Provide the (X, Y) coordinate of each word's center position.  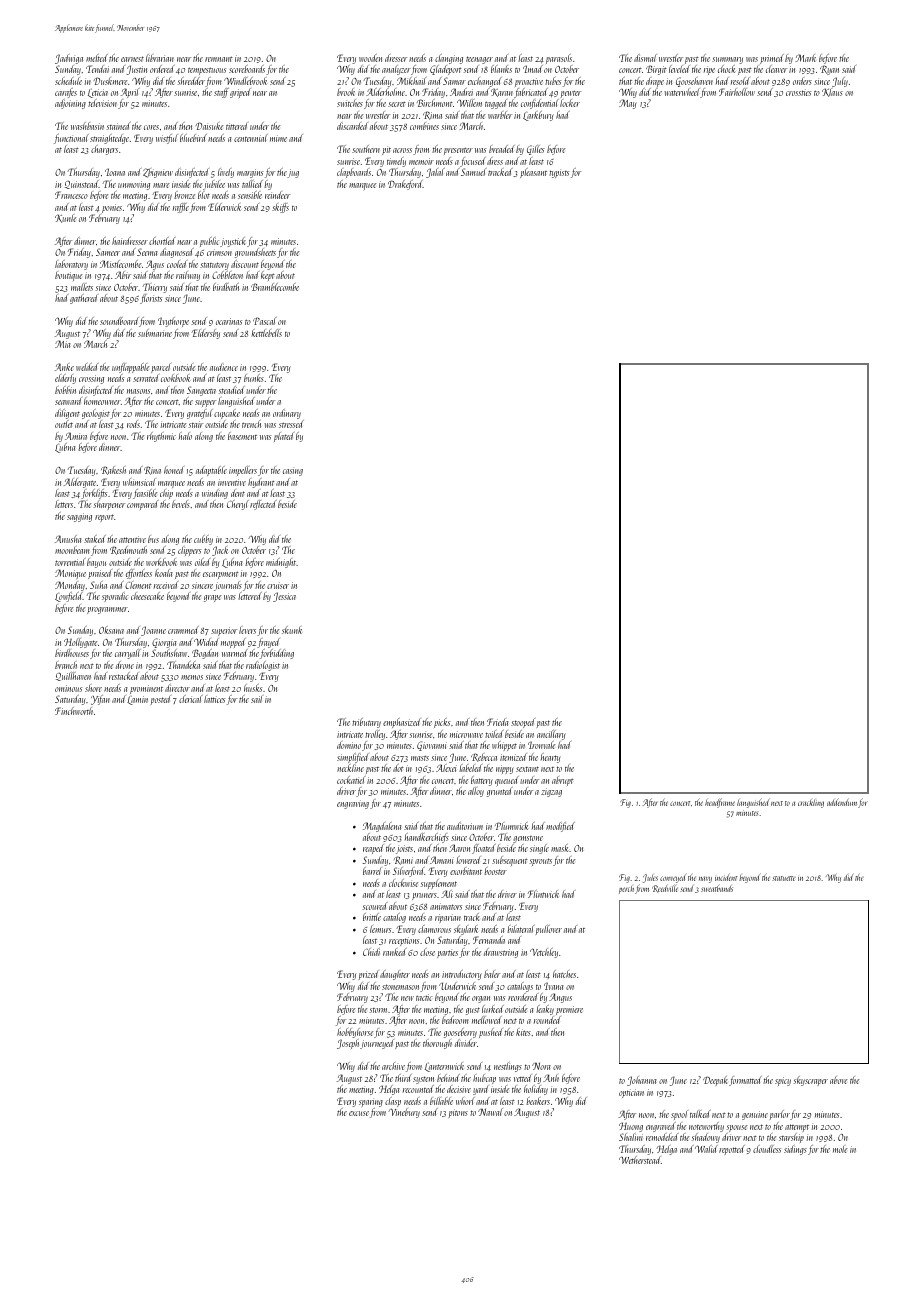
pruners (424, 896)
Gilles (535, 150)
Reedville (665, 888)
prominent (146, 689)
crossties (798, 92)
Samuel (474, 172)
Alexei (446, 768)
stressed (291, 424)
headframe (720, 803)
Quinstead (82, 184)
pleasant (533, 173)
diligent (67, 414)
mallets (82, 287)
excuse (359, 1113)
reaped (373, 849)
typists (559, 174)
